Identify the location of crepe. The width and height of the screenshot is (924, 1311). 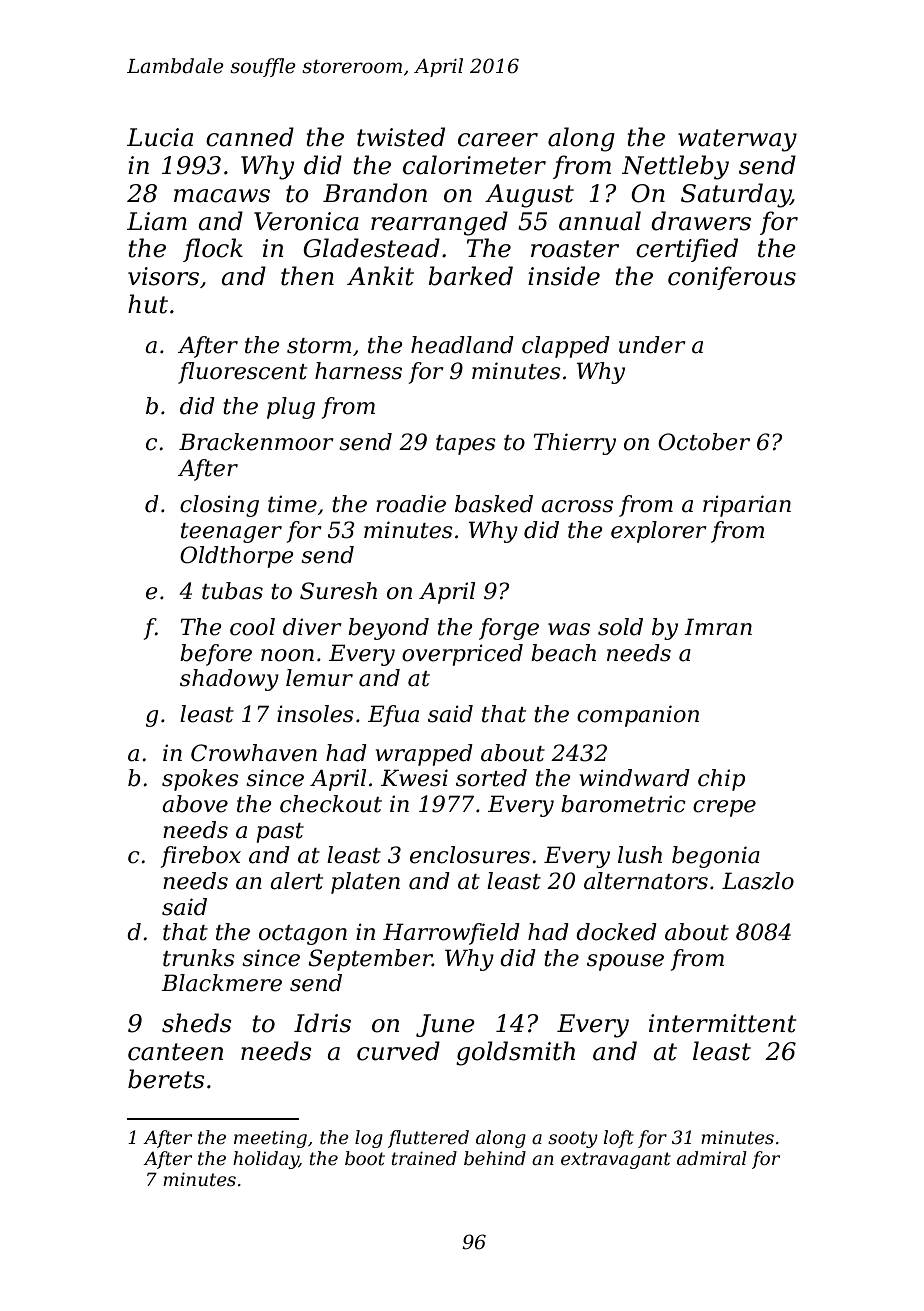
(724, 808).
